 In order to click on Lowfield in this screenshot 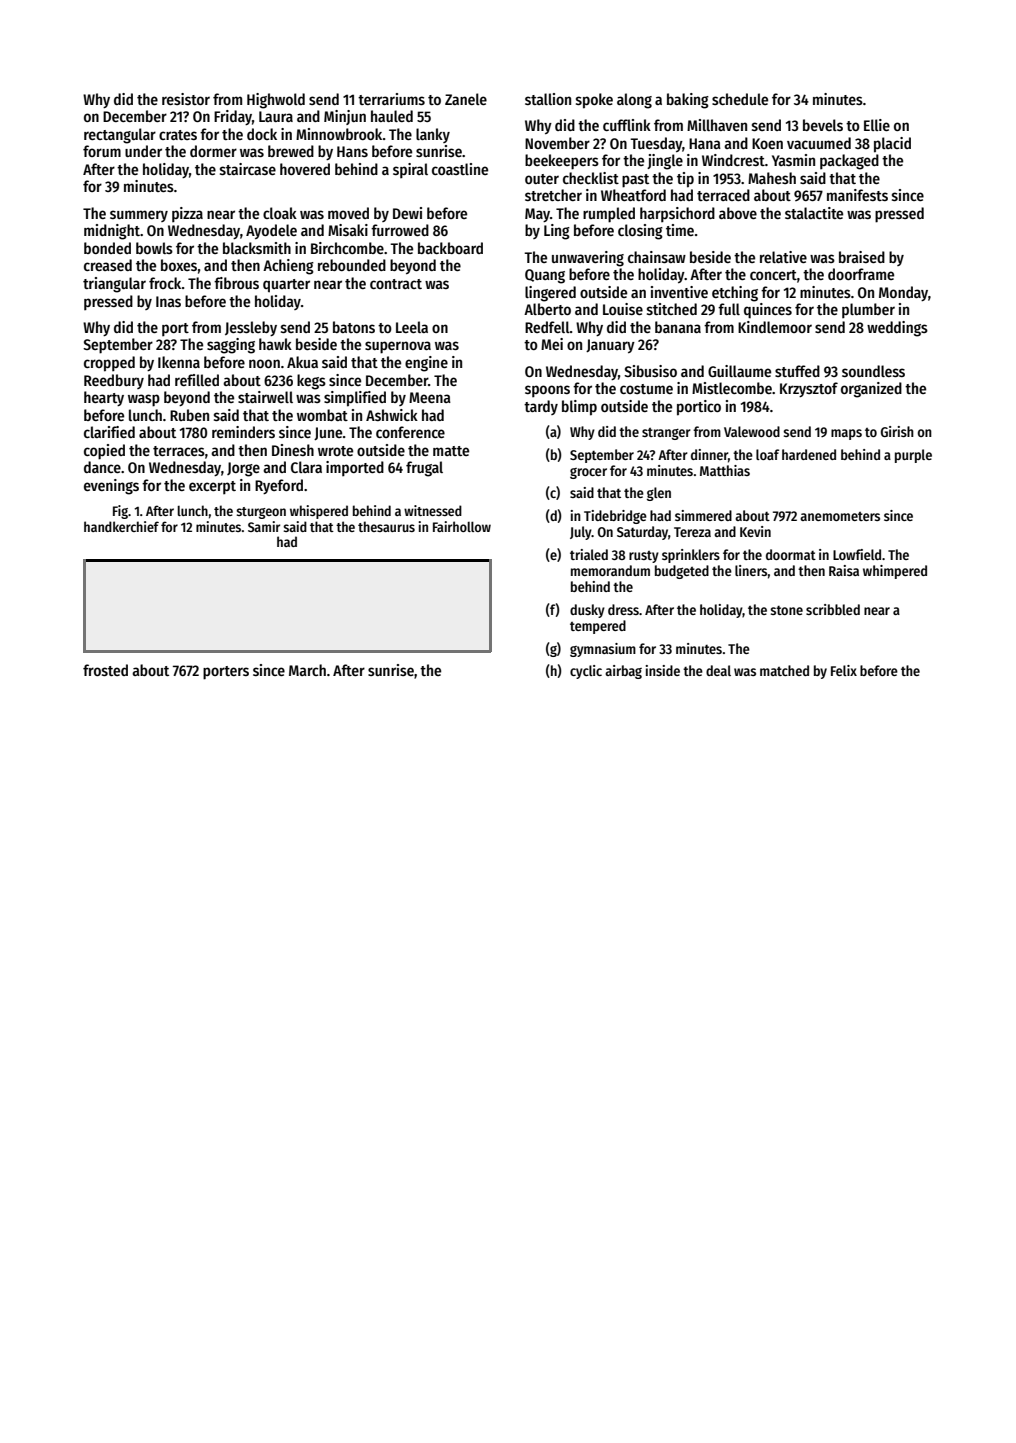, I will do `click(857, 554)`.
